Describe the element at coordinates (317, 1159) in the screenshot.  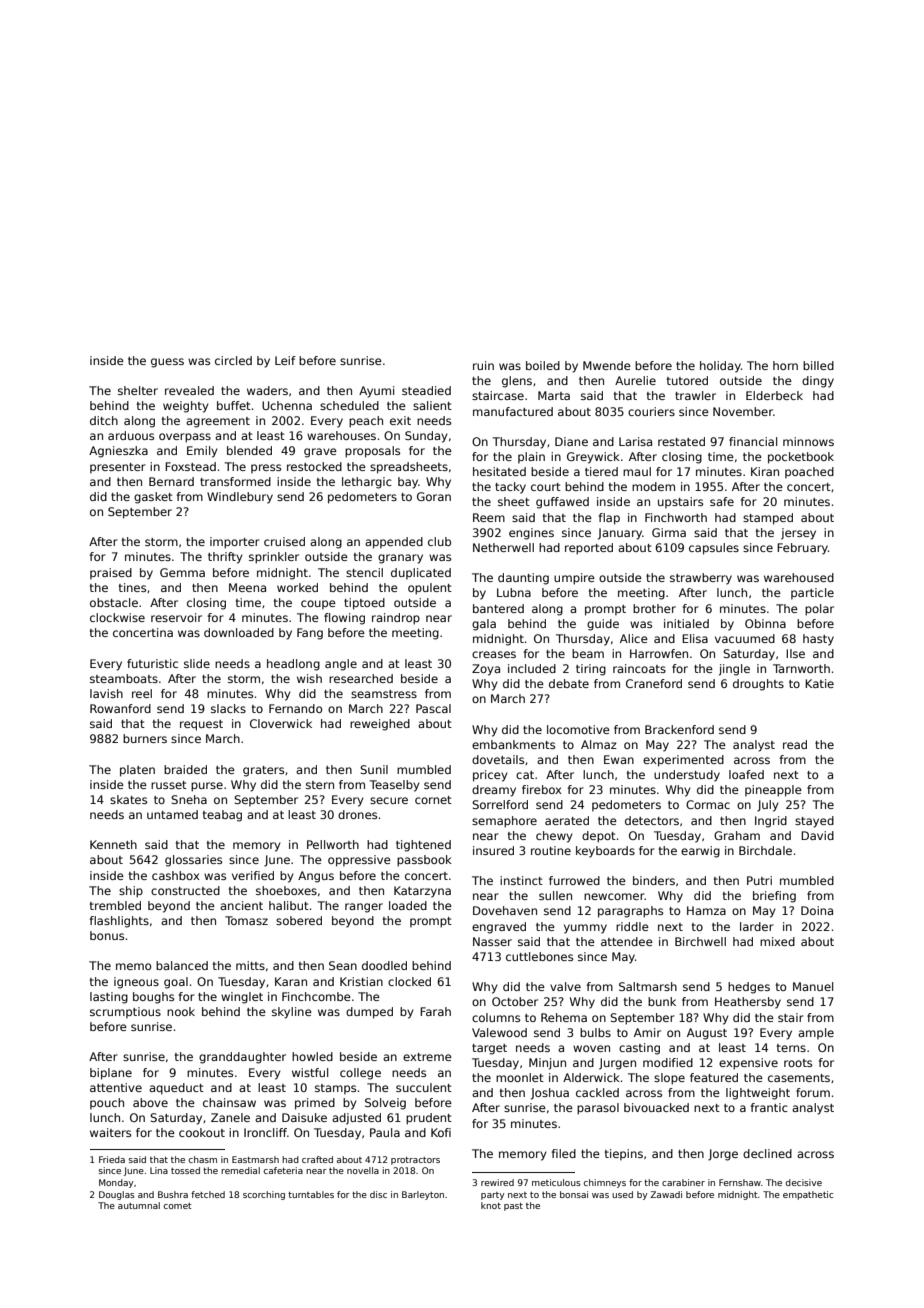
I see `crafted` at that location.
